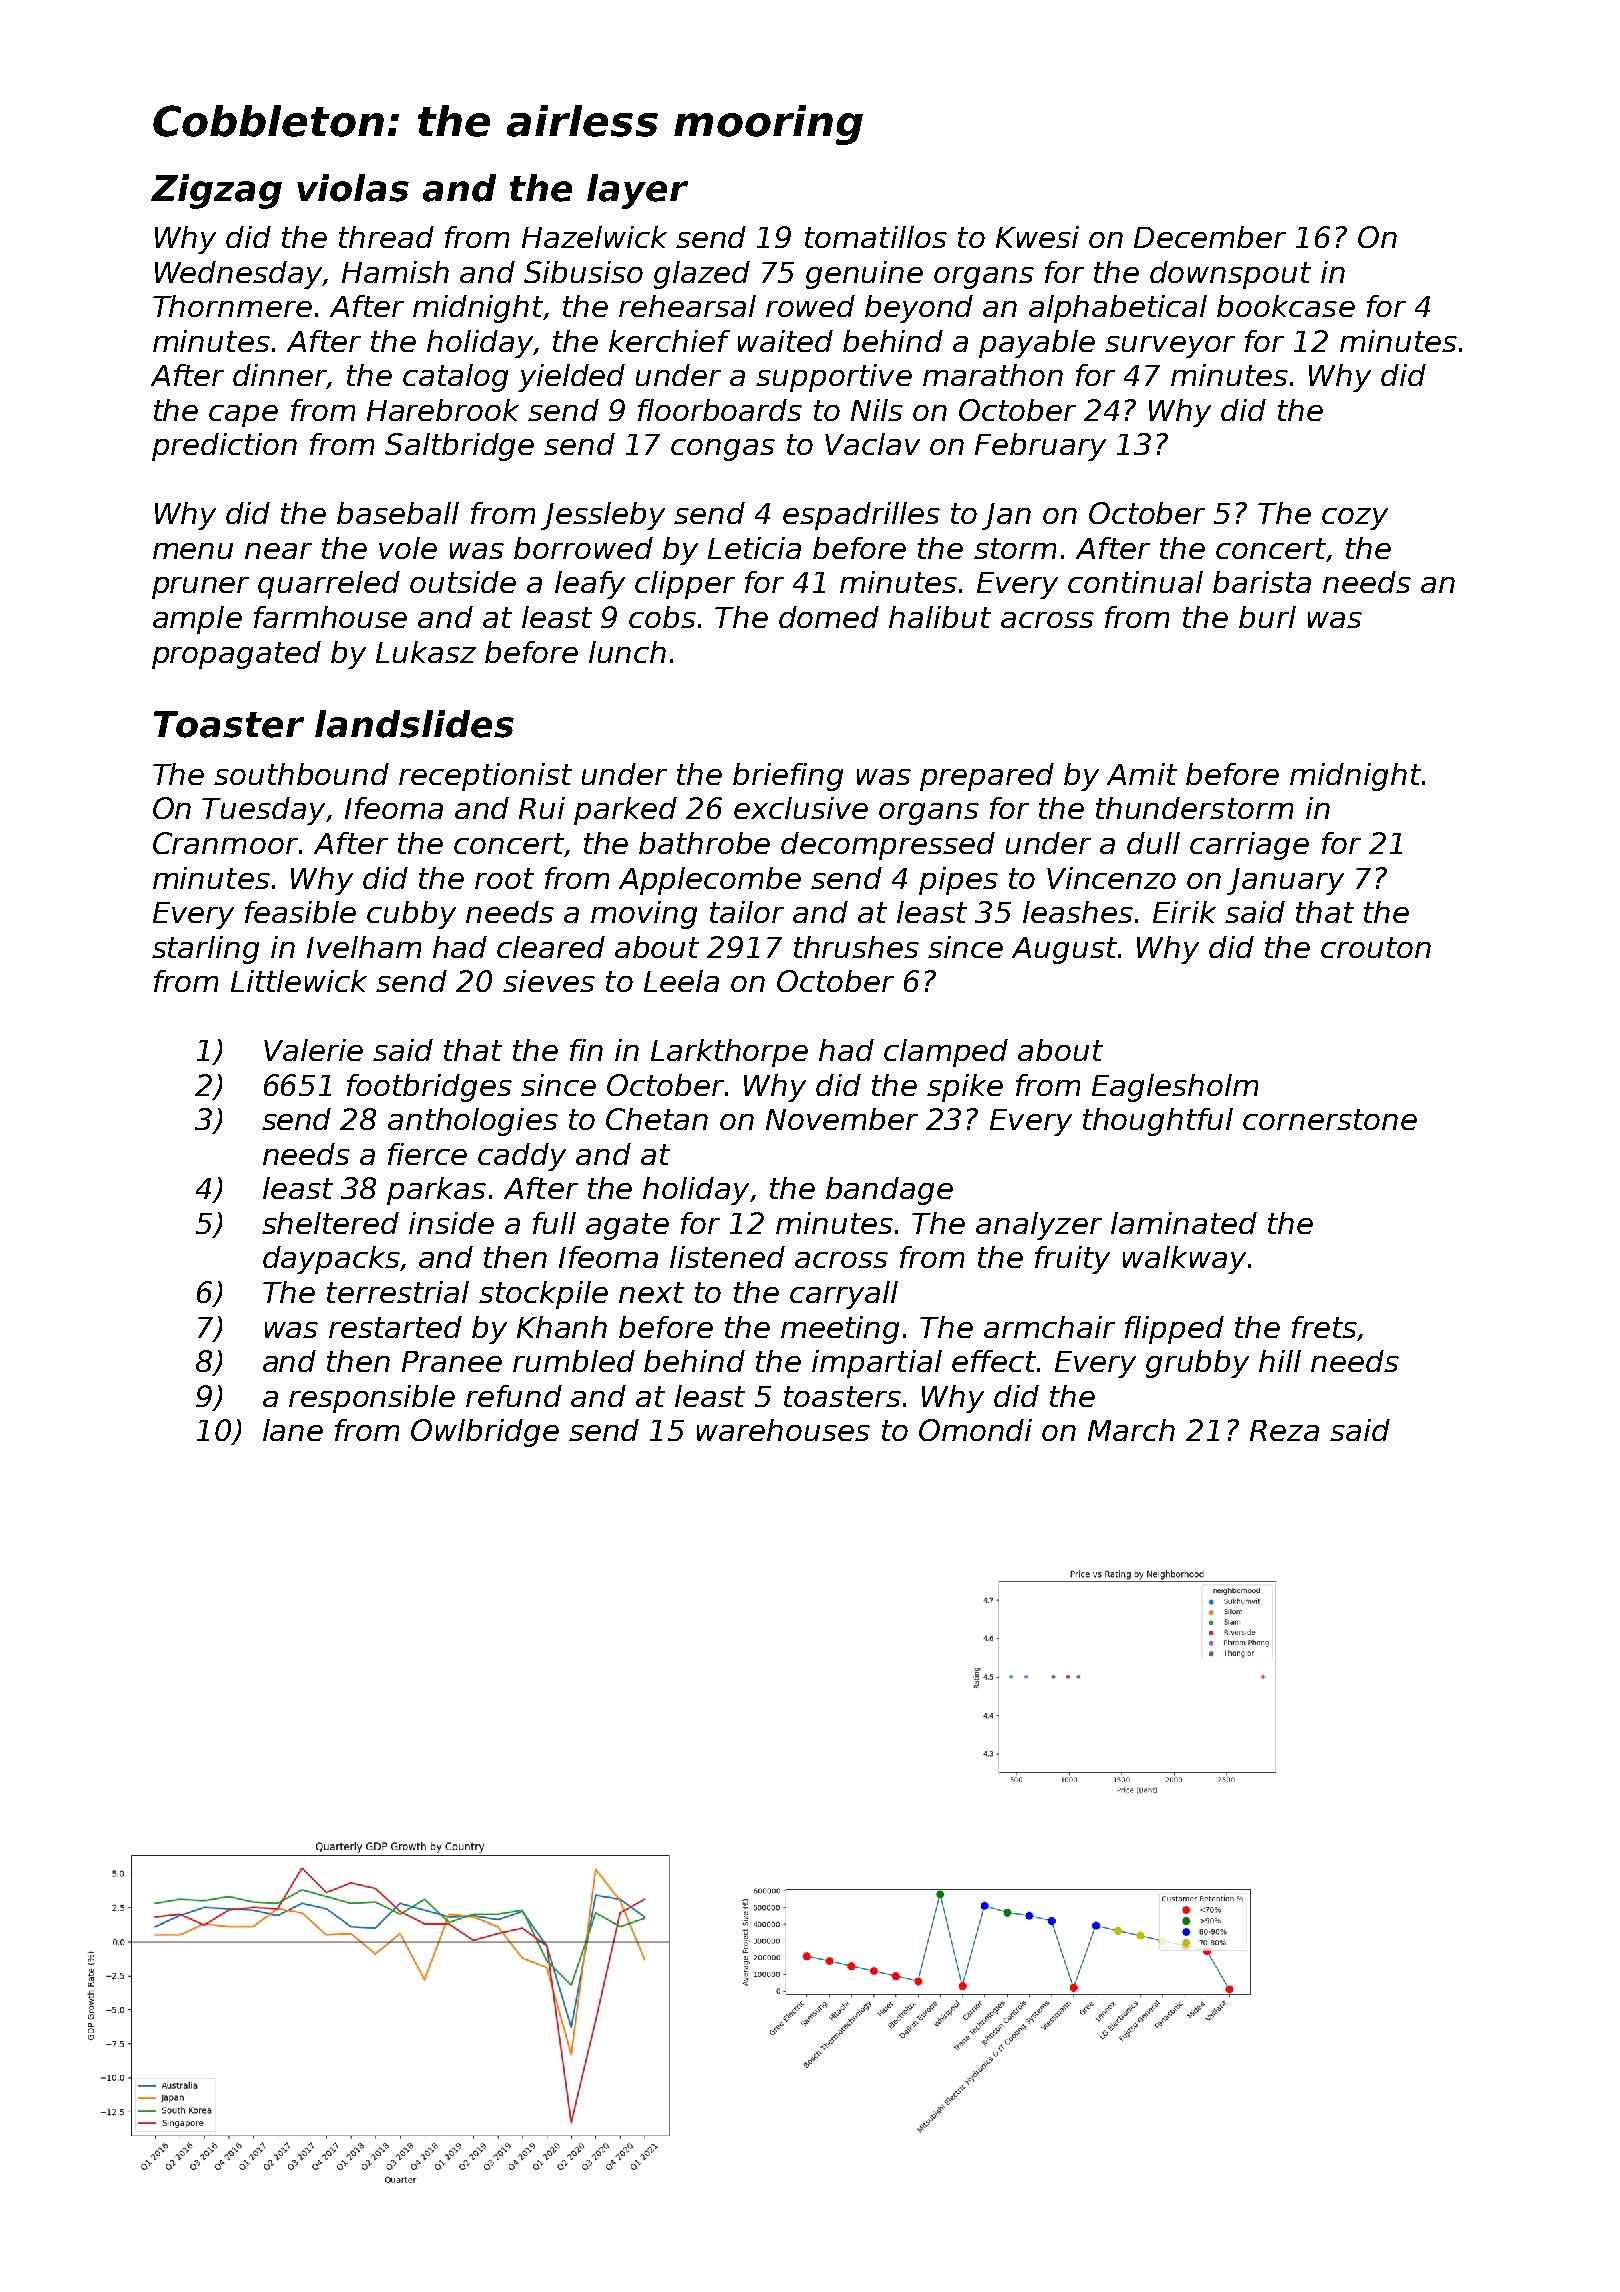  What do you see at coordinates (1039, 1226) in the screenshot?
I see `analyzer` at bounding box center [1039, 1226].
